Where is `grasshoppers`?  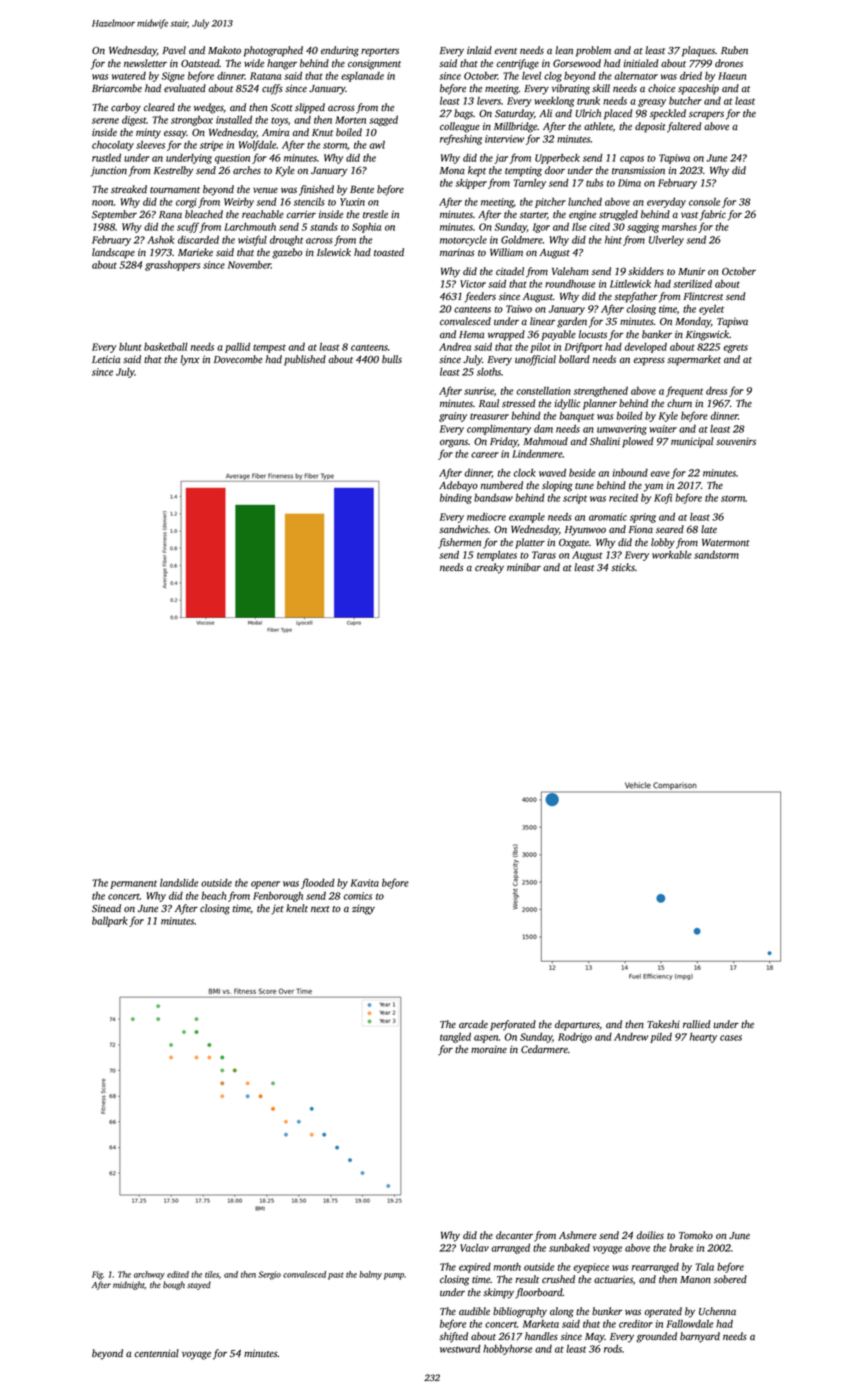
grasshoppers is located at coordinates (172, 266).
